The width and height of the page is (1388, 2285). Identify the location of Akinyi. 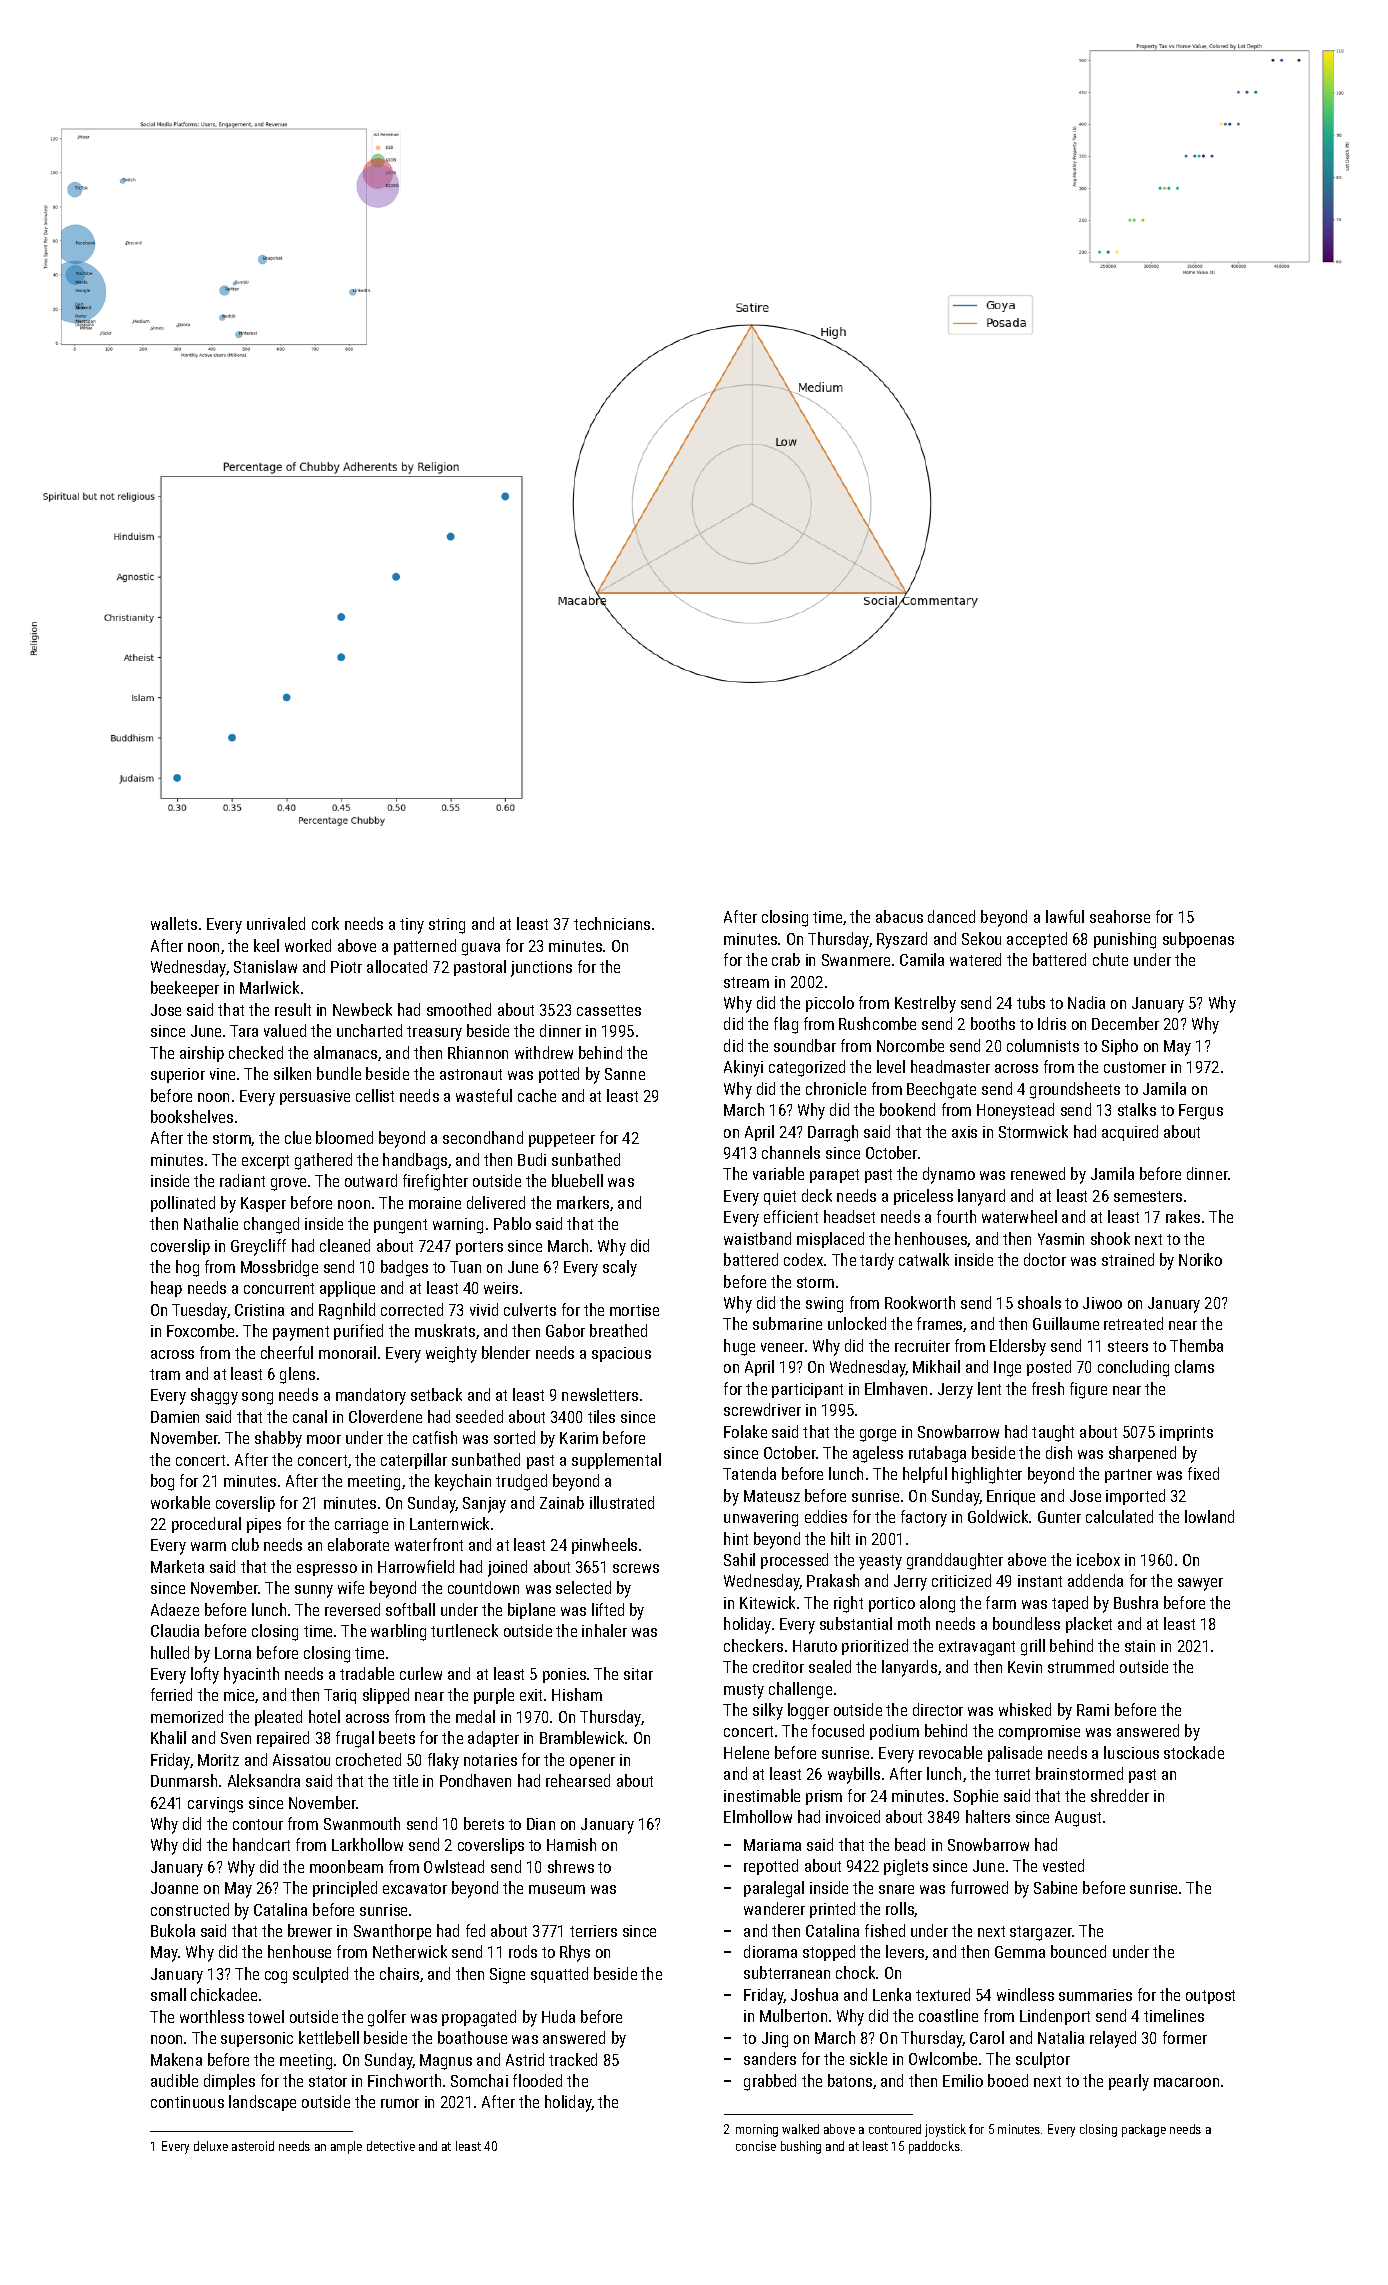
(743, 1068).
